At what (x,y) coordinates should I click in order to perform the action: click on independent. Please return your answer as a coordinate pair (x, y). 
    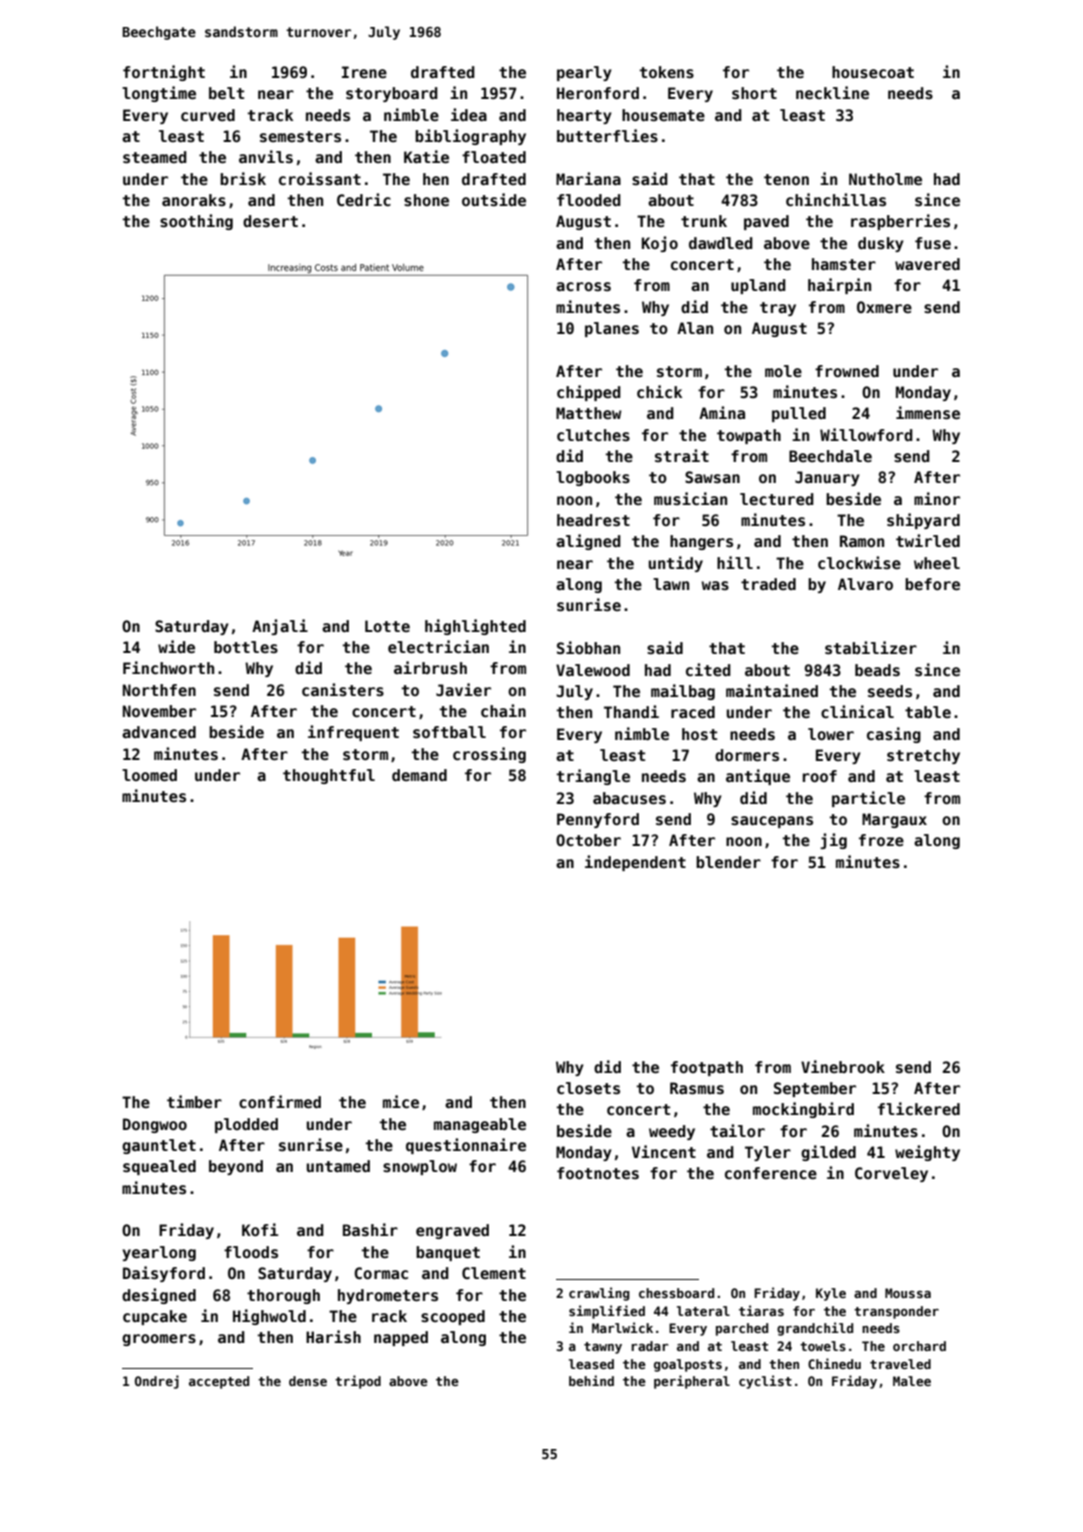
    Looking at the image, I should click on (635, 863).
